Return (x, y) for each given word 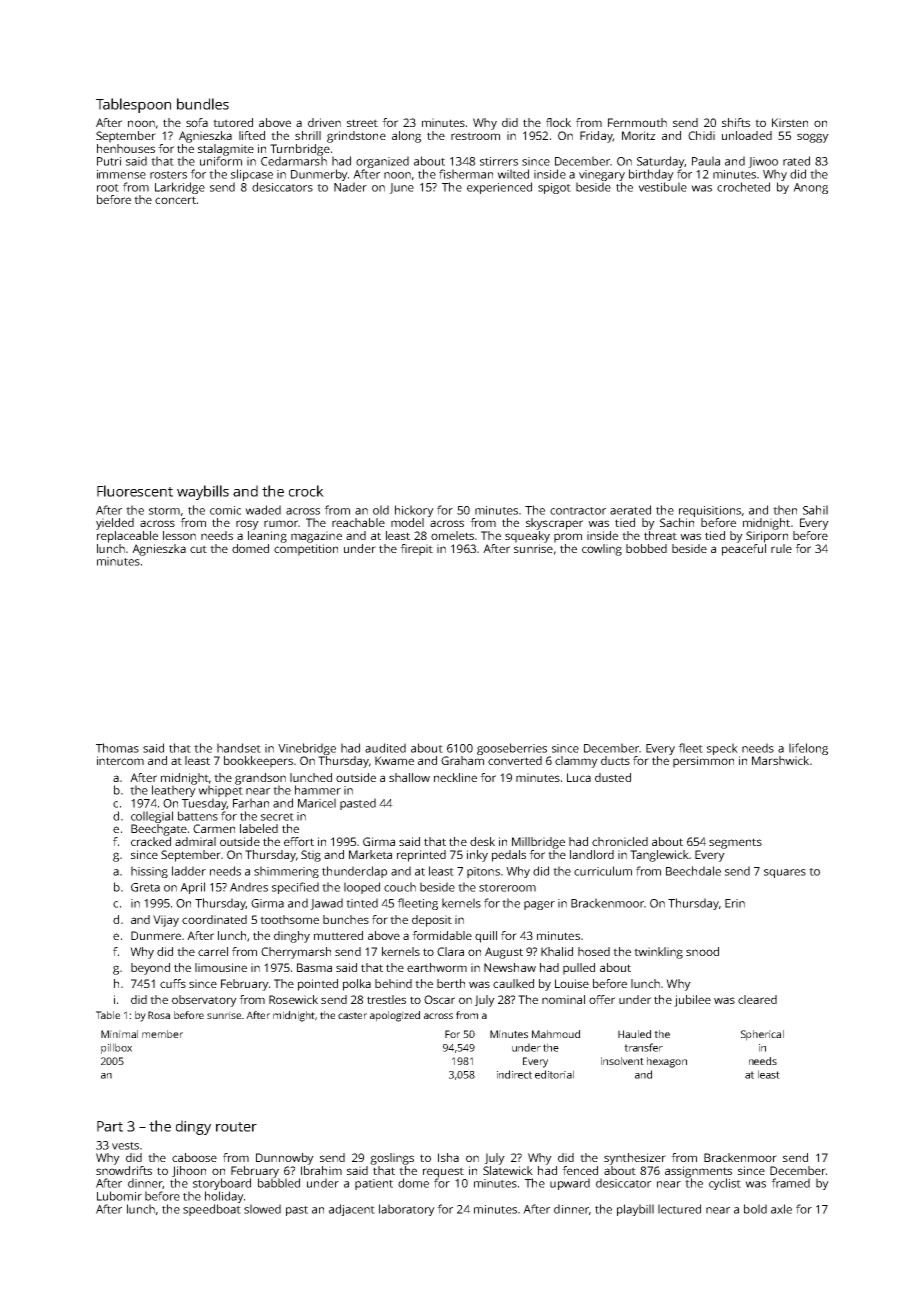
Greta (145, 887)
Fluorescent (135, 491)
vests (125, 1146)
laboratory (407, 1210)
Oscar (439, 999)
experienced (499, 188)
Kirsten (790, 122)
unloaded (747, 135)
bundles (203, 104)
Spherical (762, 1035)
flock (558, 122)
